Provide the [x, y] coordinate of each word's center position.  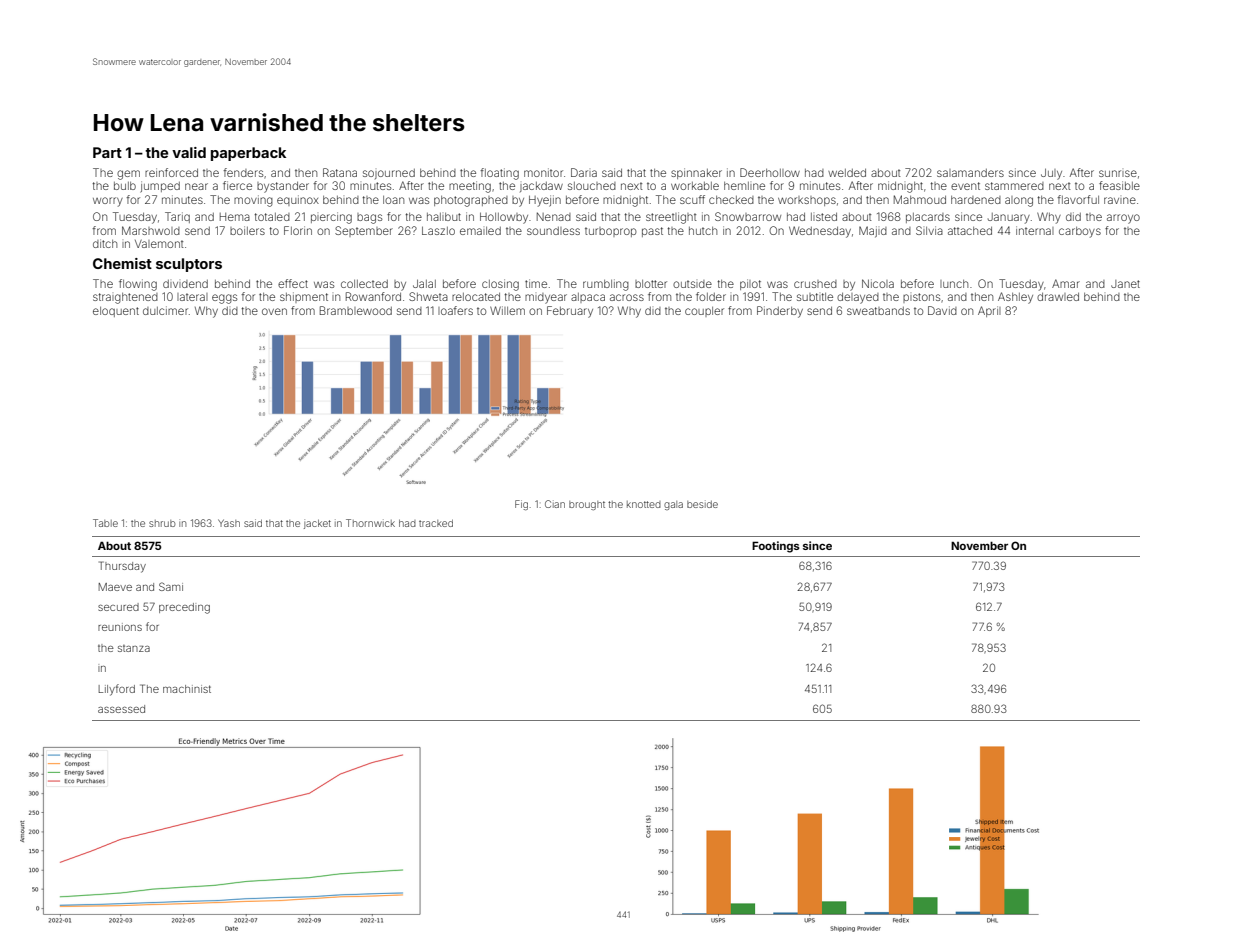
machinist [187, 689]
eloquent [116, 312]
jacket [317, 524]
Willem [507, 310]
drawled [1058, 297]
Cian [555, 504]
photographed [471, 201]
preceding [184, 608]
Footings [776, 547]
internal [1035, 230]
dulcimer [165, 310]
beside [702, 504]
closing [500, 285]
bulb [125, 186]
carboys [1080, 232]
